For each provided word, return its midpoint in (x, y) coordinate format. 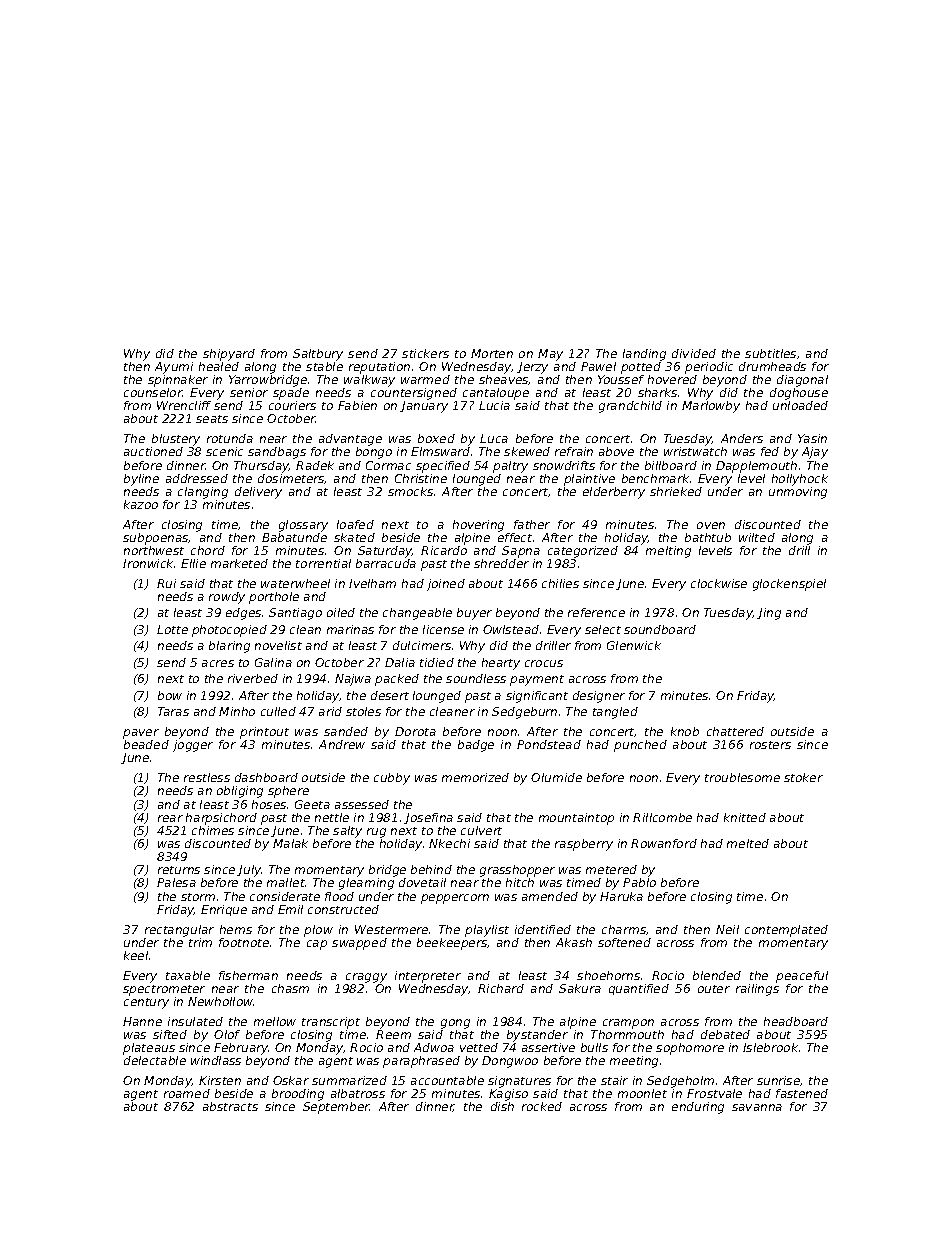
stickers (425, 353)
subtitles (770, 353)
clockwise (719, 583)
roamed (187, 1093)
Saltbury (318, 355)
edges (243, 614)
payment (537, 680)
